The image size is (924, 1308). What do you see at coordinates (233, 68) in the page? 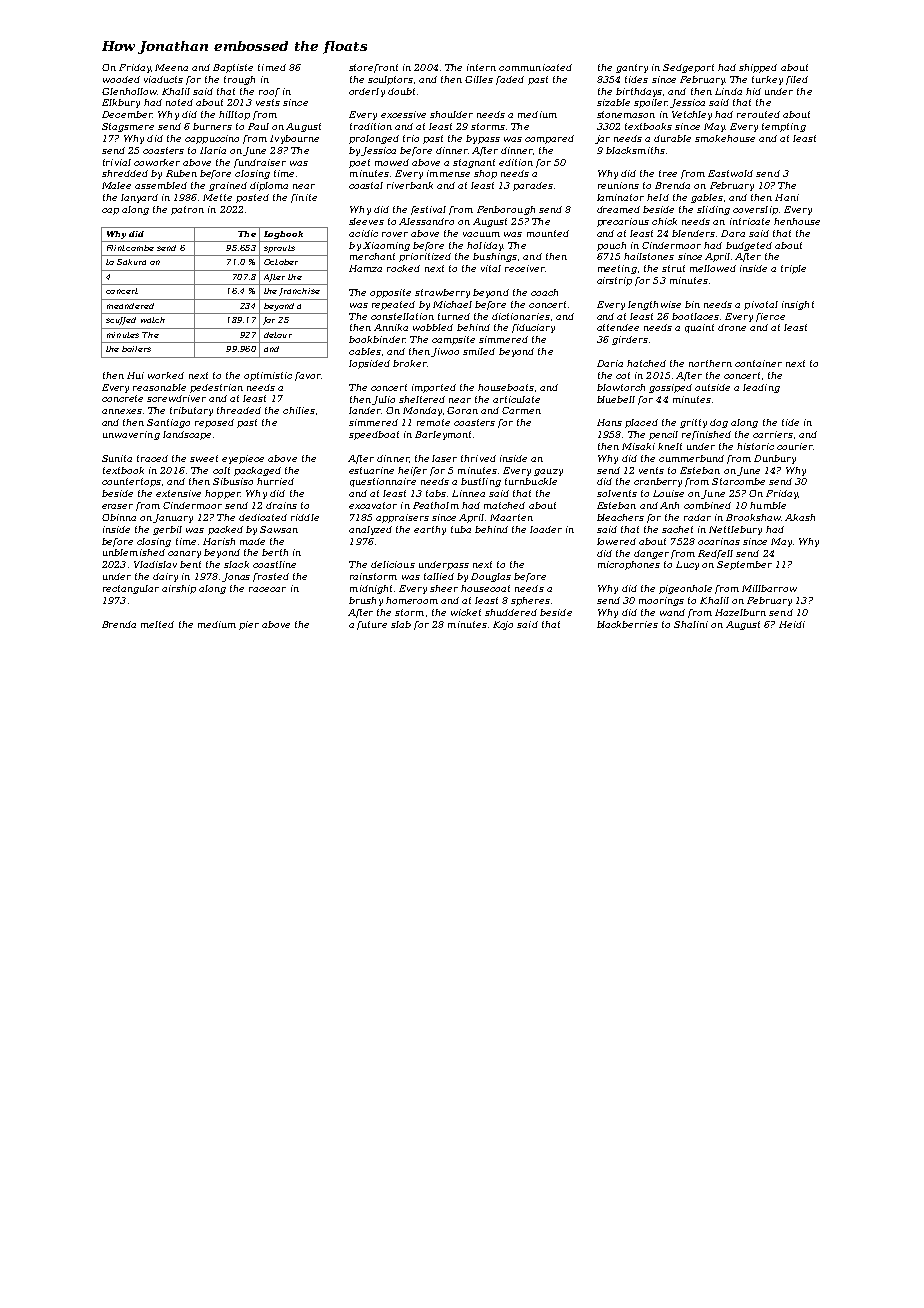
I see `Baptiste` at bounding box center [233, 68].
